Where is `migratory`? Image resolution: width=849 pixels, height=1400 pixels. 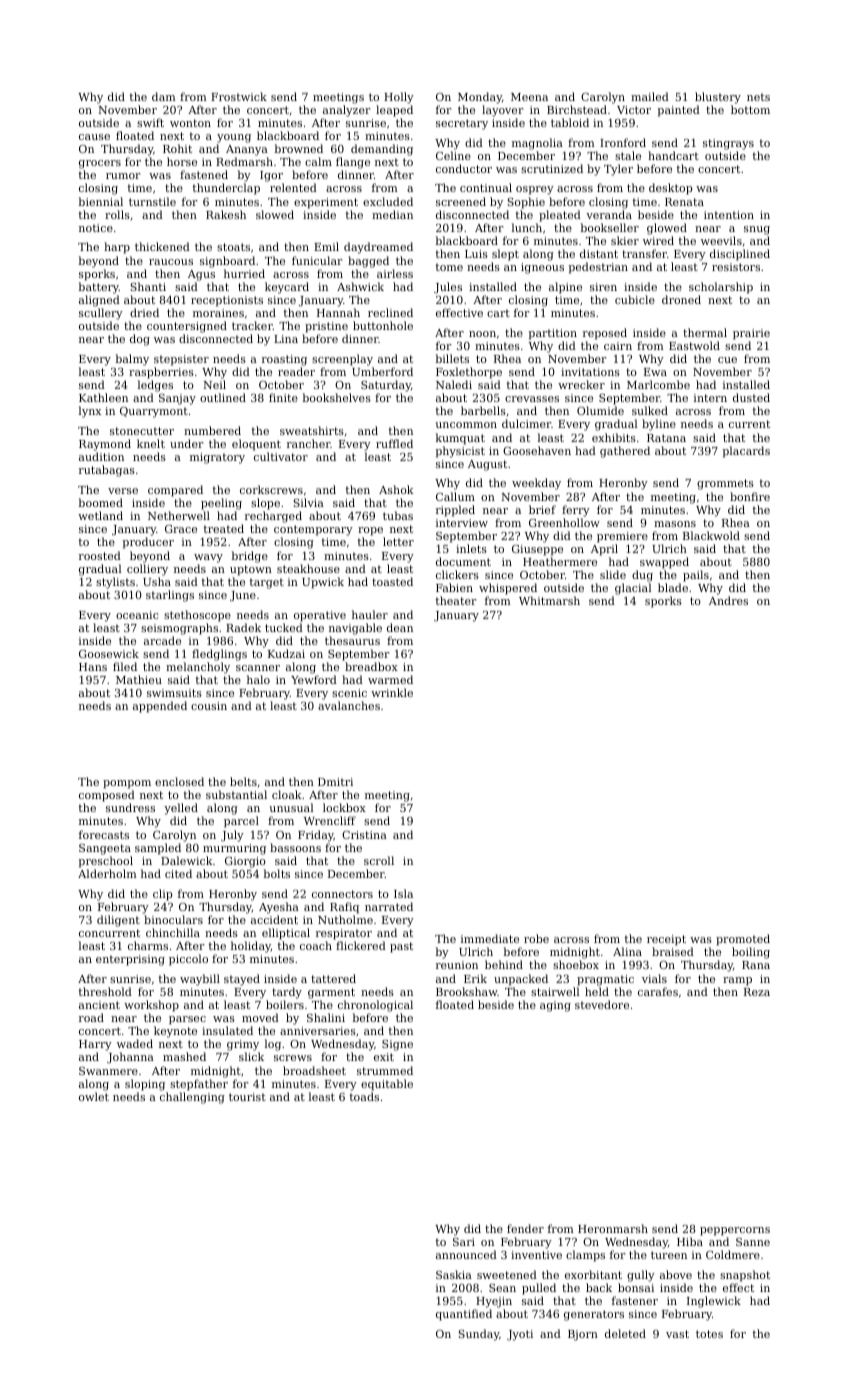
migratory is located at coordinates (217, 458).
